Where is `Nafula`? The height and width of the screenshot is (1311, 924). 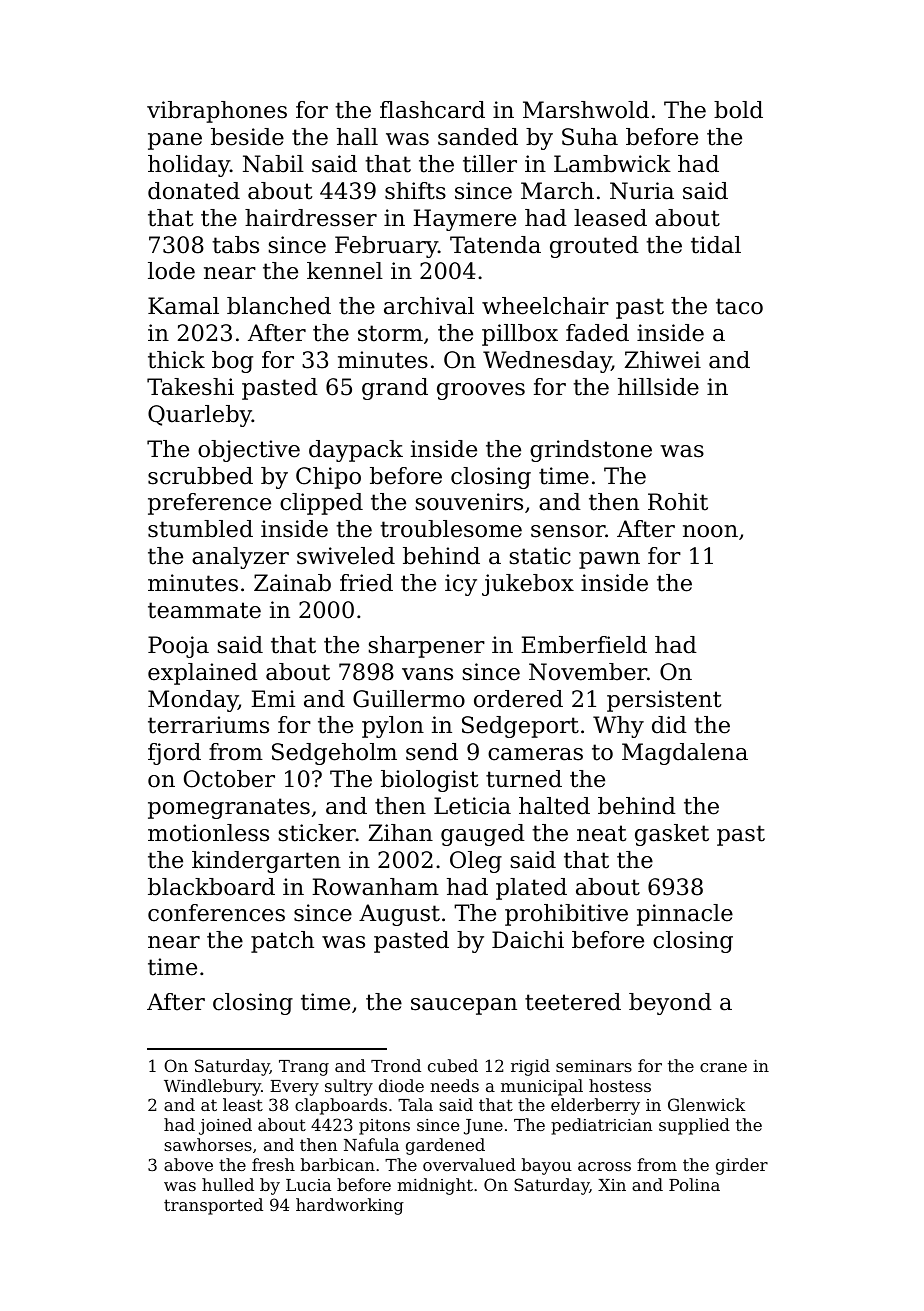 Nafula is located at coordinates (371, 1144).
